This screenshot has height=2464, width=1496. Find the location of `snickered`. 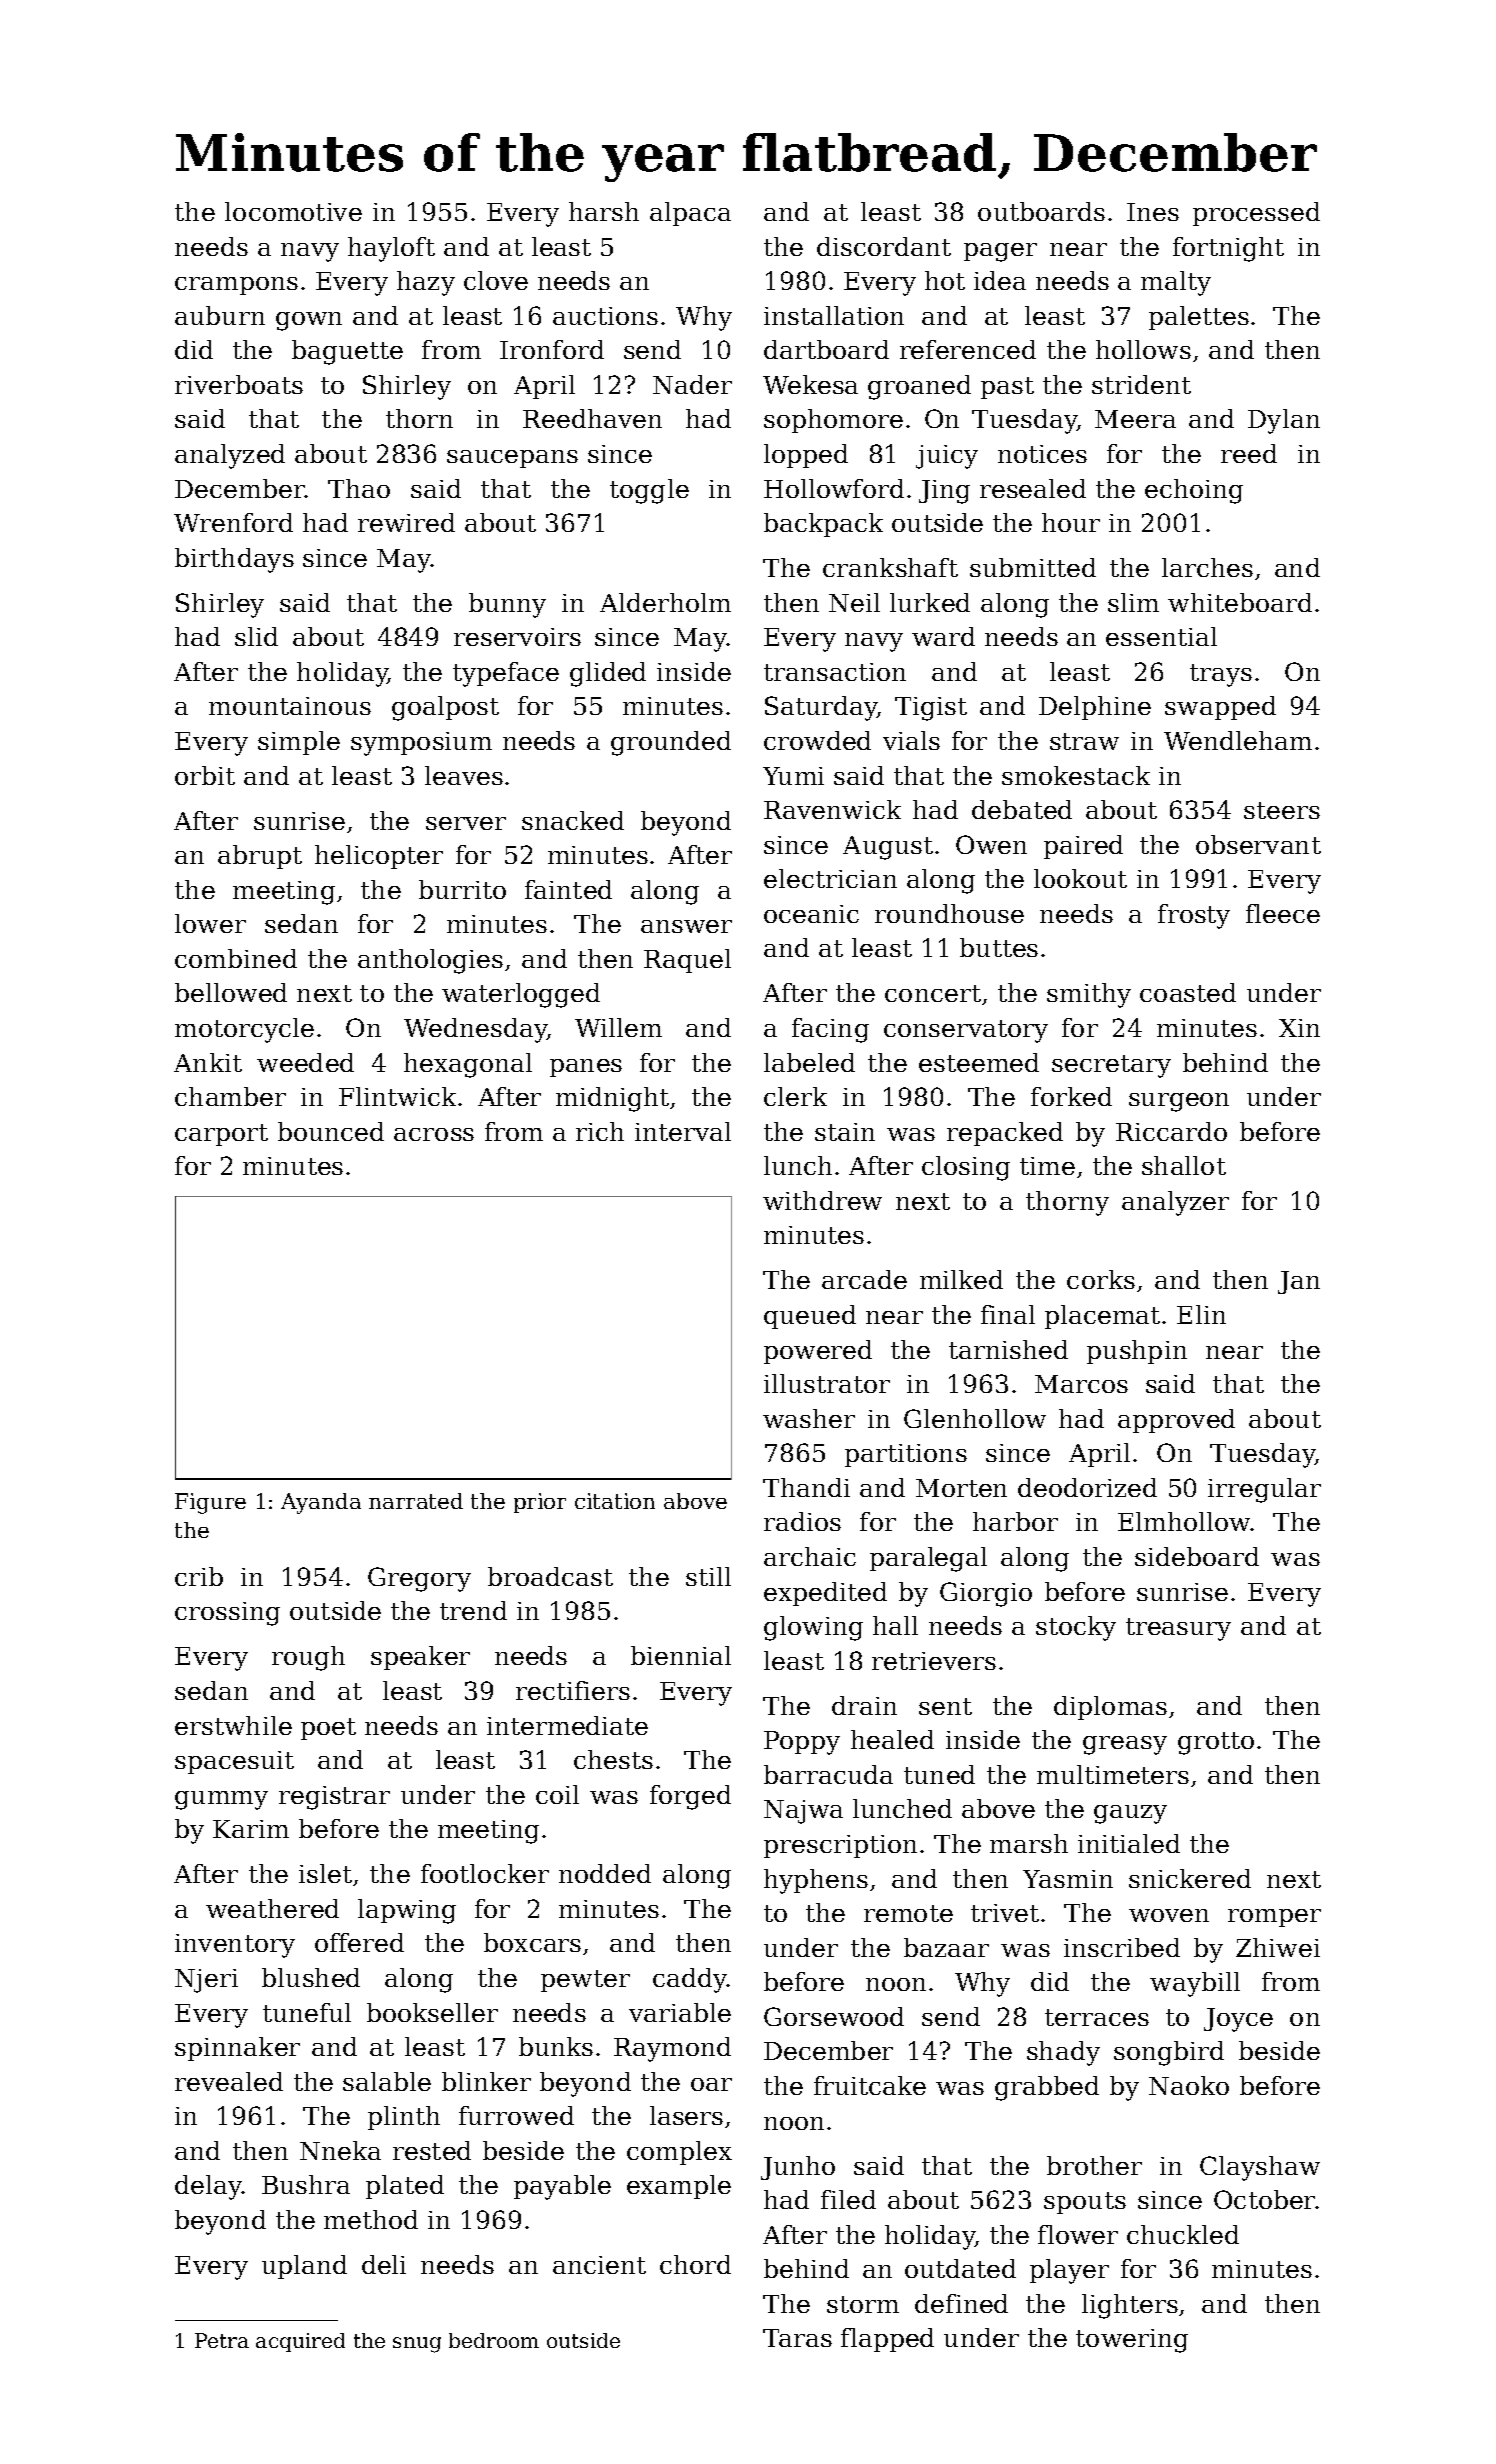

snickered is located at coordinates (1190, 1878).
